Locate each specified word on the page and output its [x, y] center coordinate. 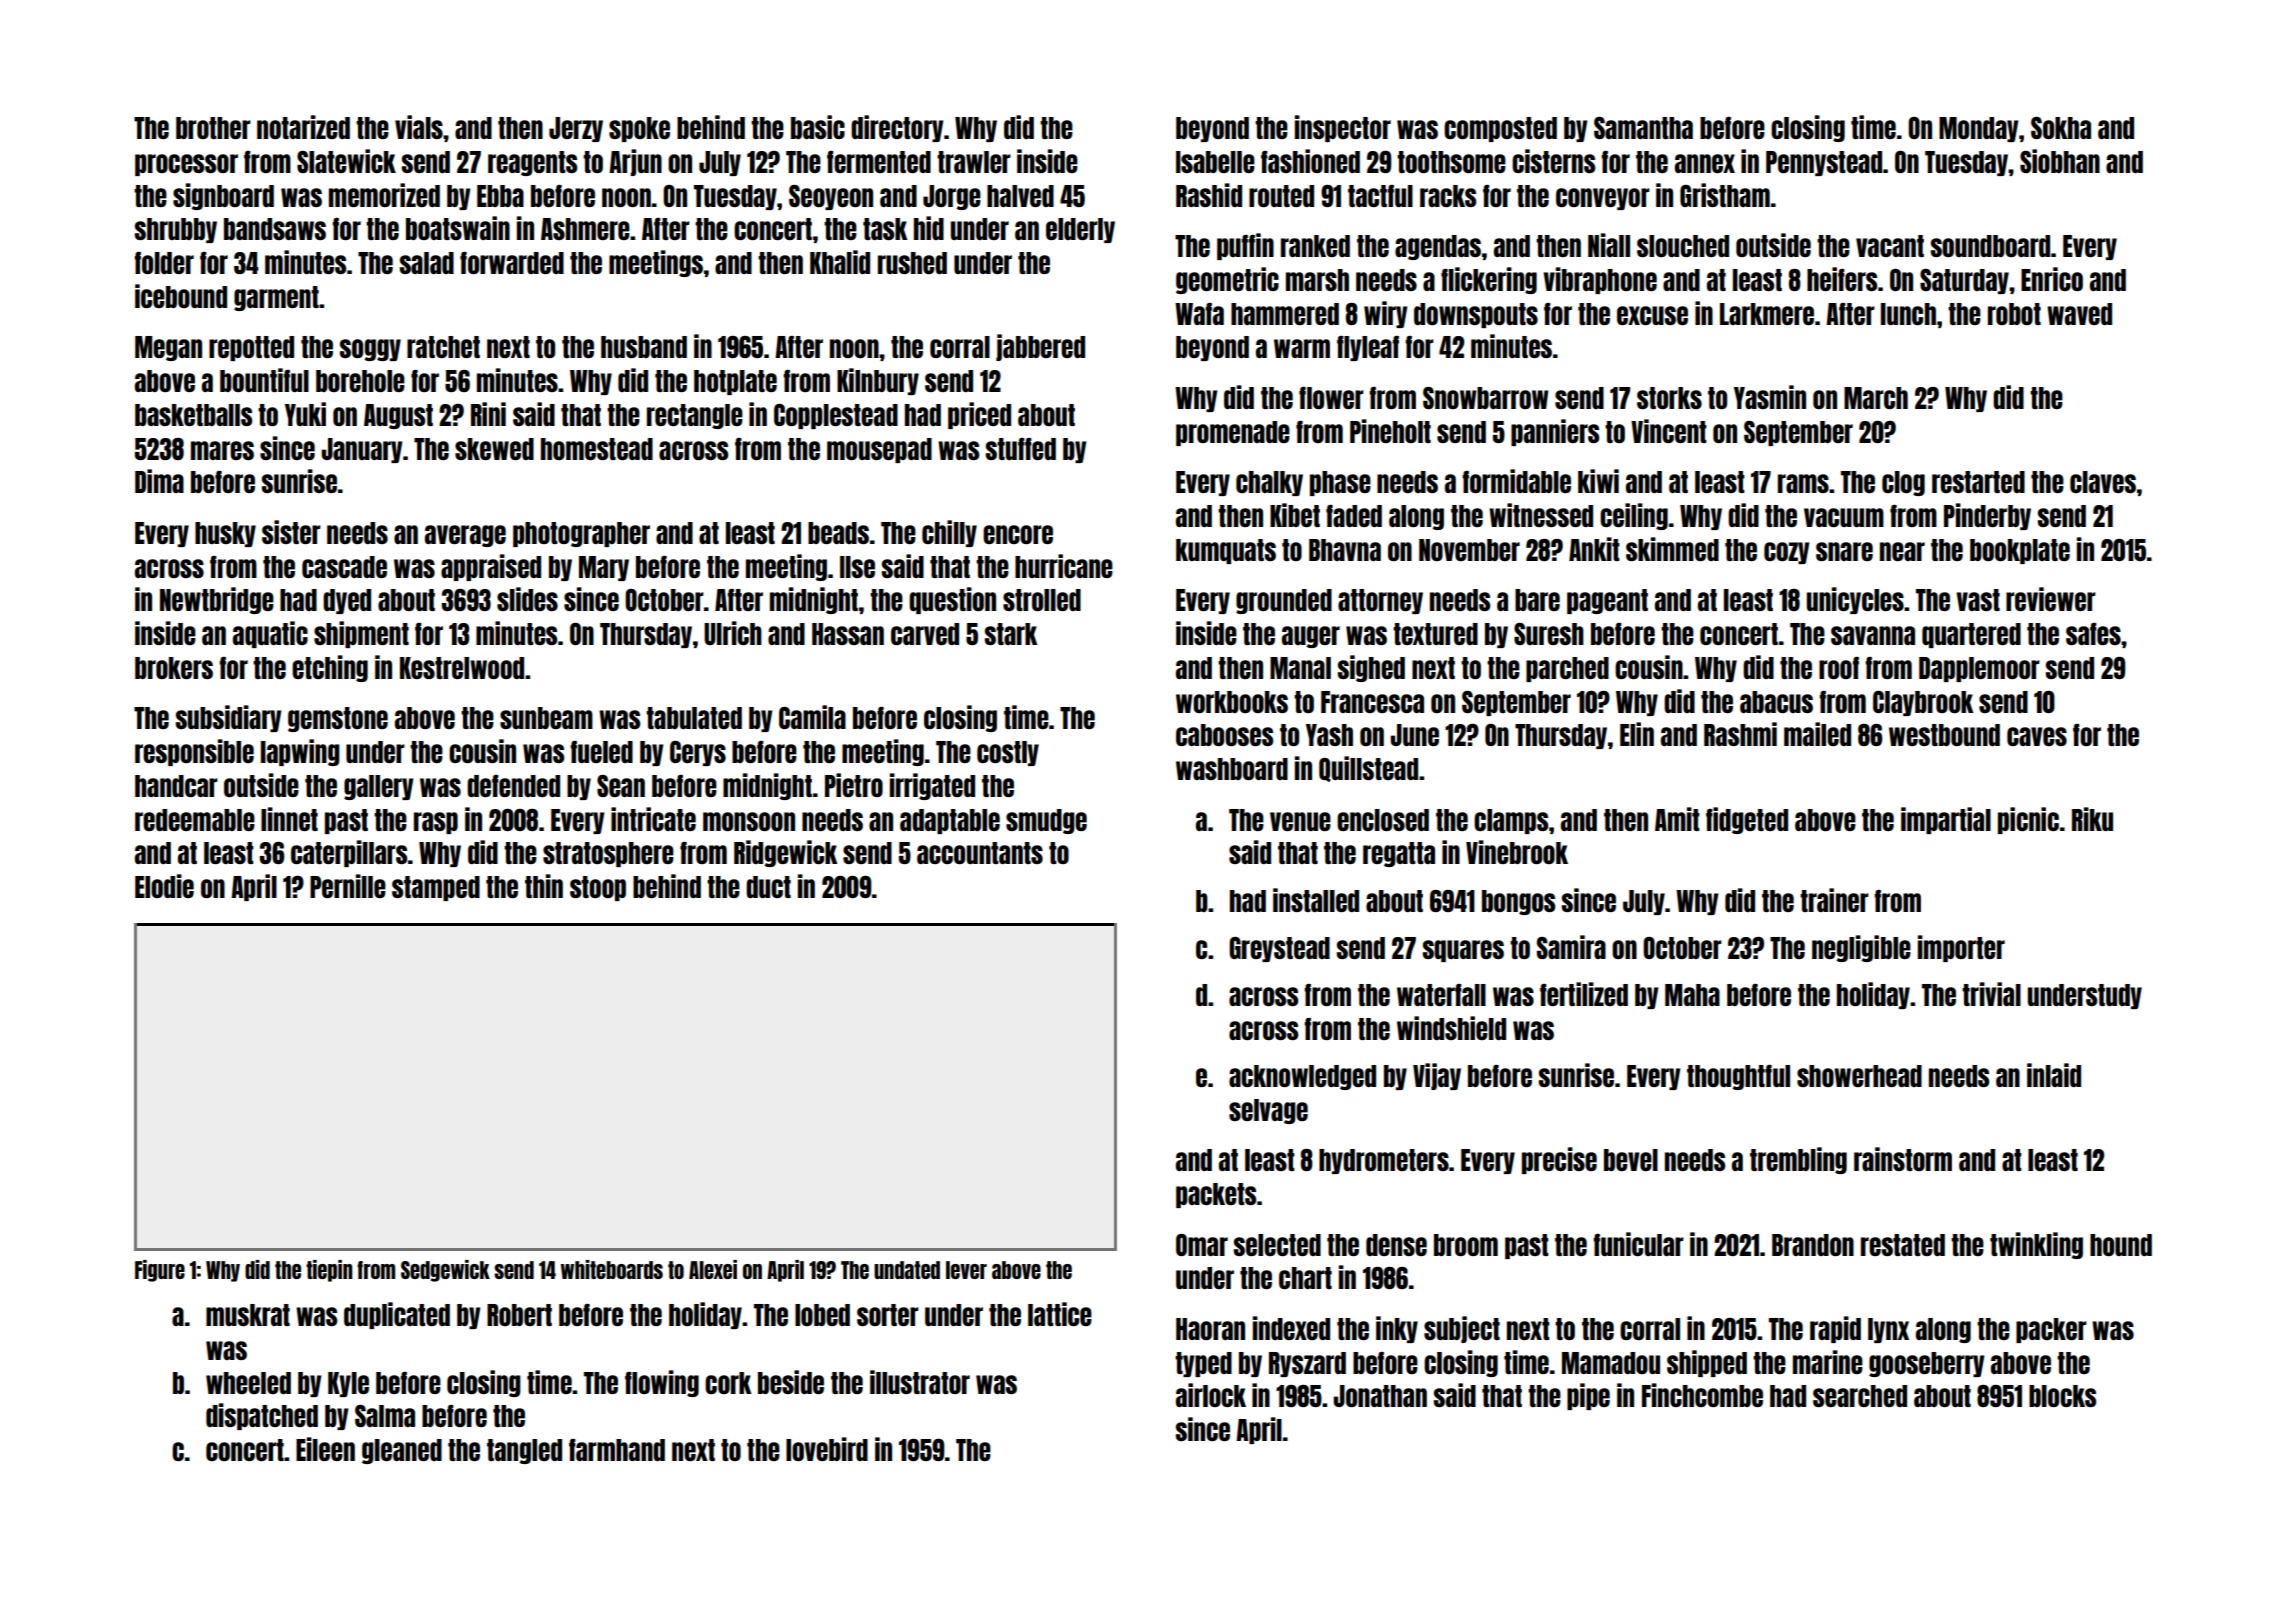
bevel [1631, 1160]
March [1876, 398]
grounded [1284, 601]
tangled [524, 1451]
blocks [2062, 1396]
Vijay [1437, 1076]
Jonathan [1380, 1396]
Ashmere [585, 229]
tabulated [694, 718]
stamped [436, 888]
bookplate [2020, 551]
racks [1448, 196]
